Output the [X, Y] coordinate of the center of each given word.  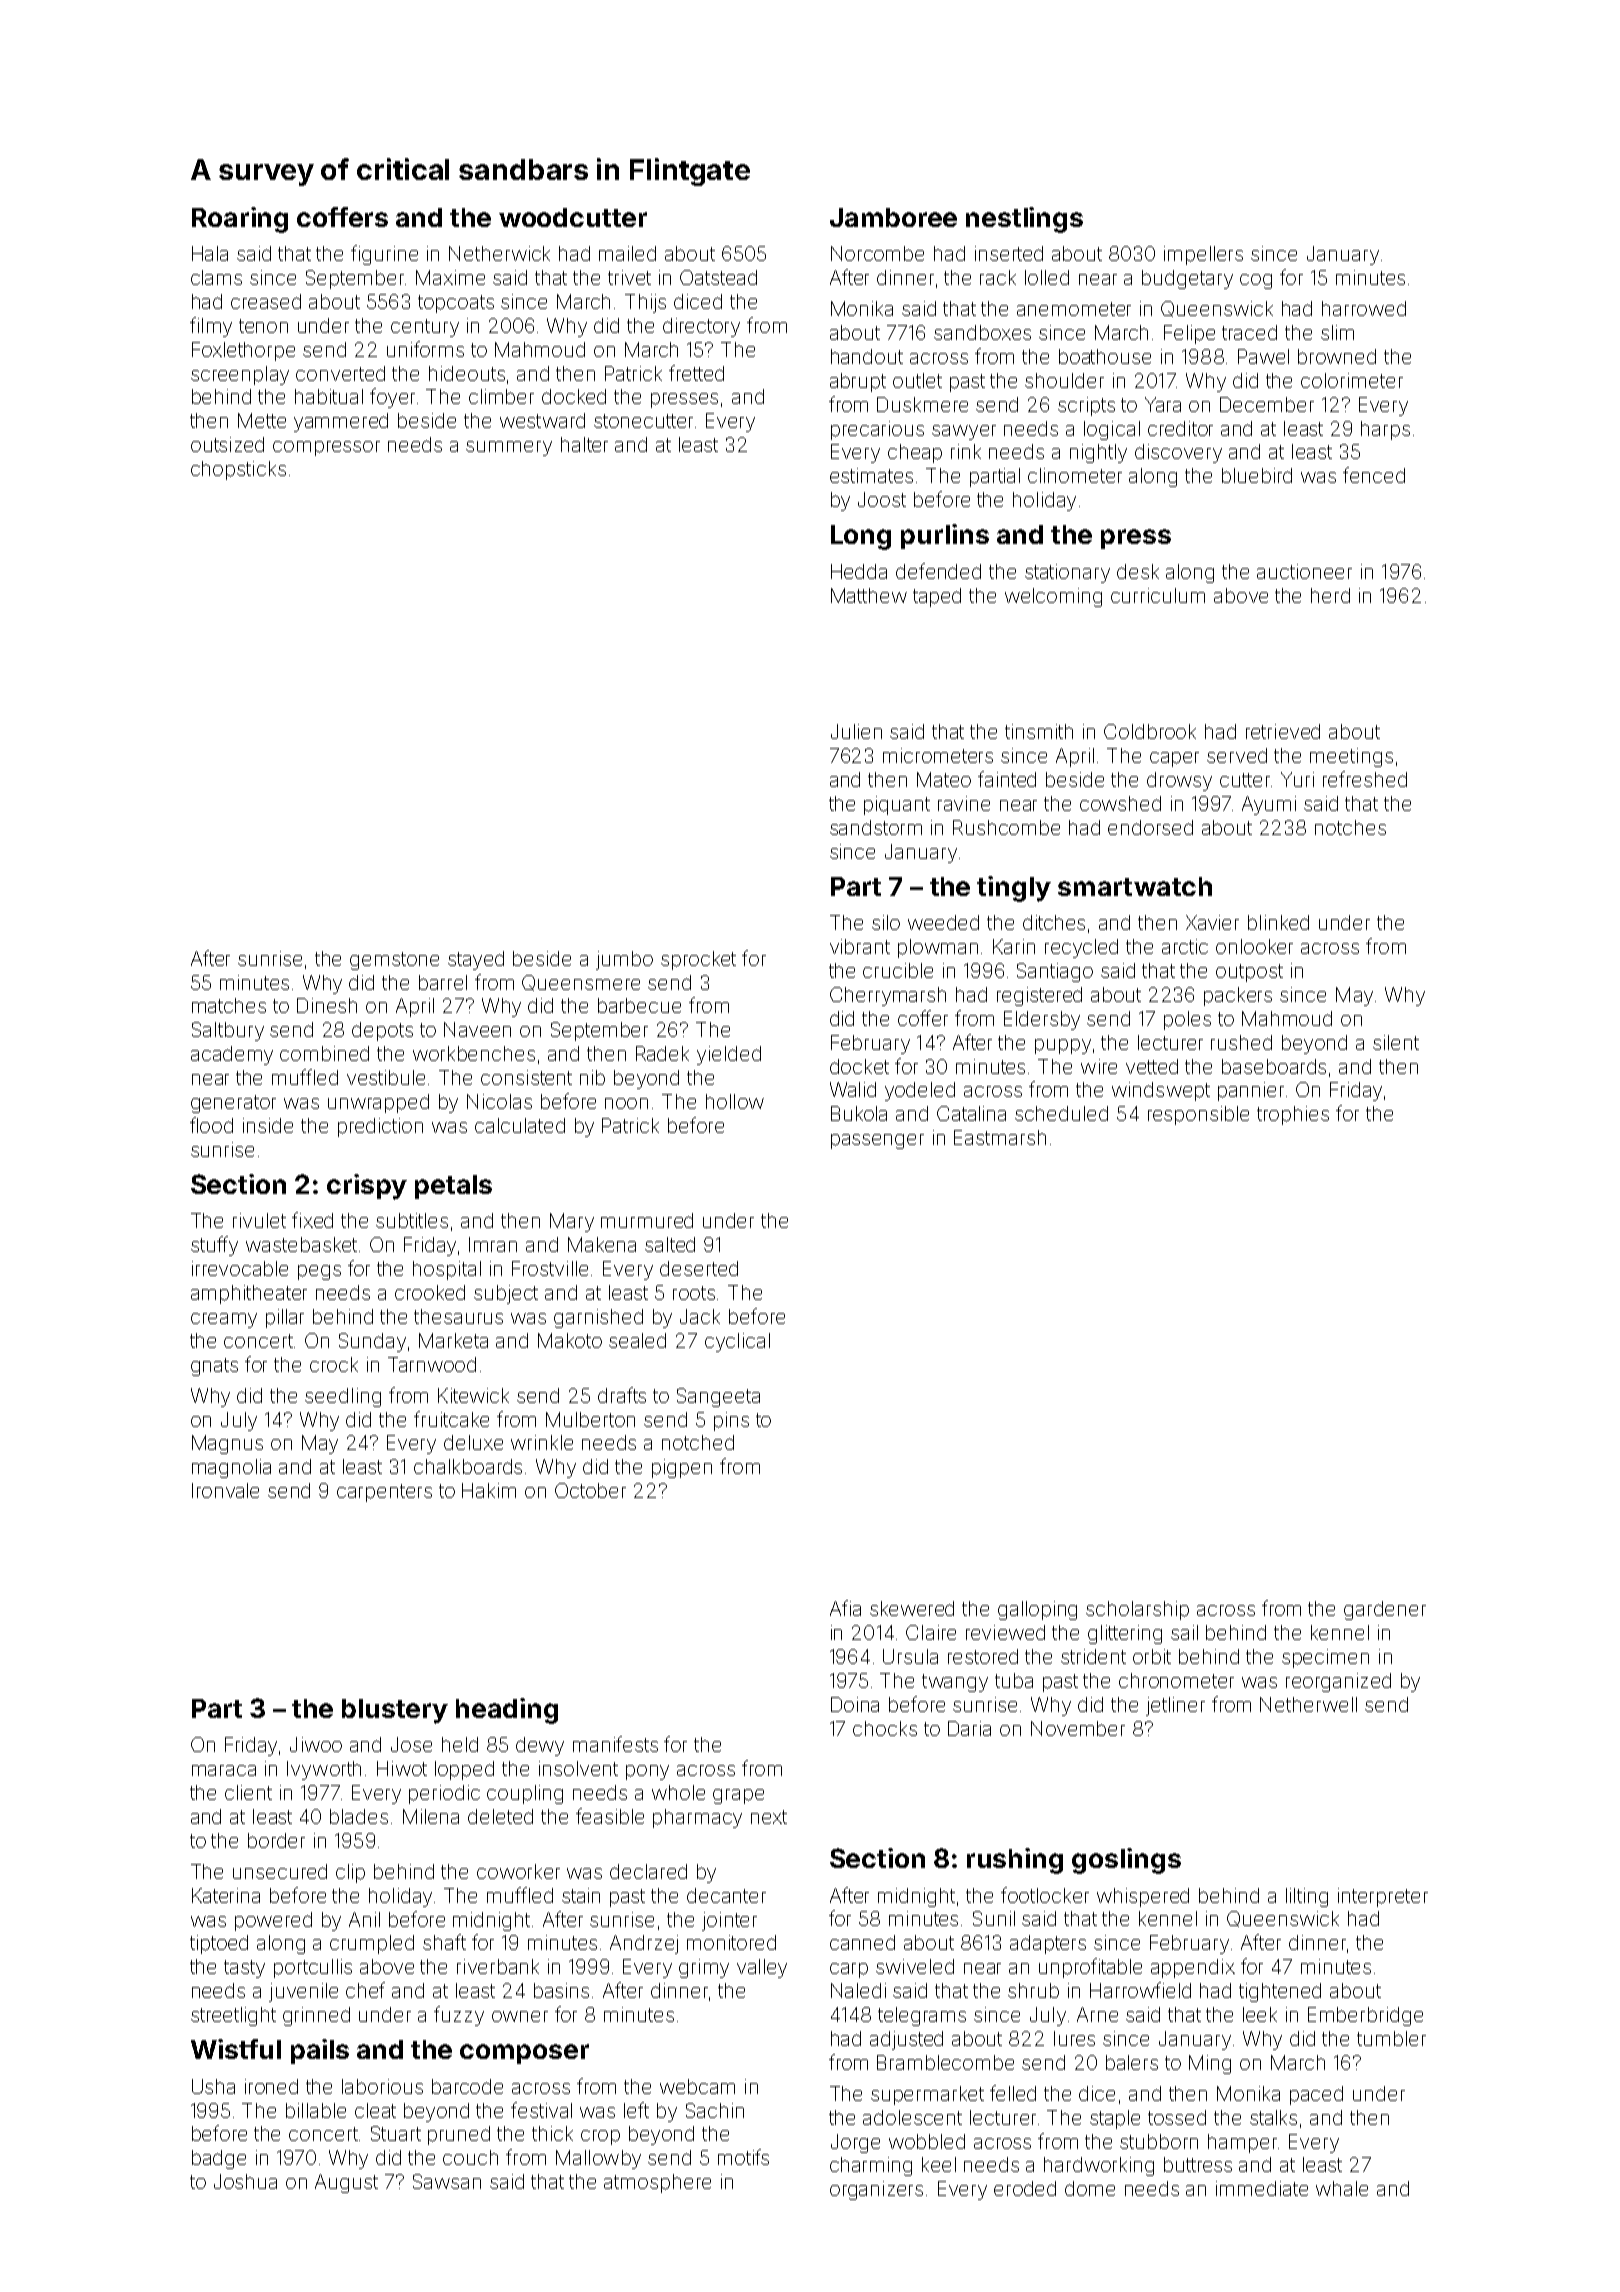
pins [731, 1421]
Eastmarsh [1000, 1137]
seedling [343, 1397]
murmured [647, 1220]
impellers [1203, 255]
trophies [1293, 1115]
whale [1342, 2188]
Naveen [477, 1029]
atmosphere [657, 2183]
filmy [211, 327]
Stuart [396, 2133]
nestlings [1024, 220]
